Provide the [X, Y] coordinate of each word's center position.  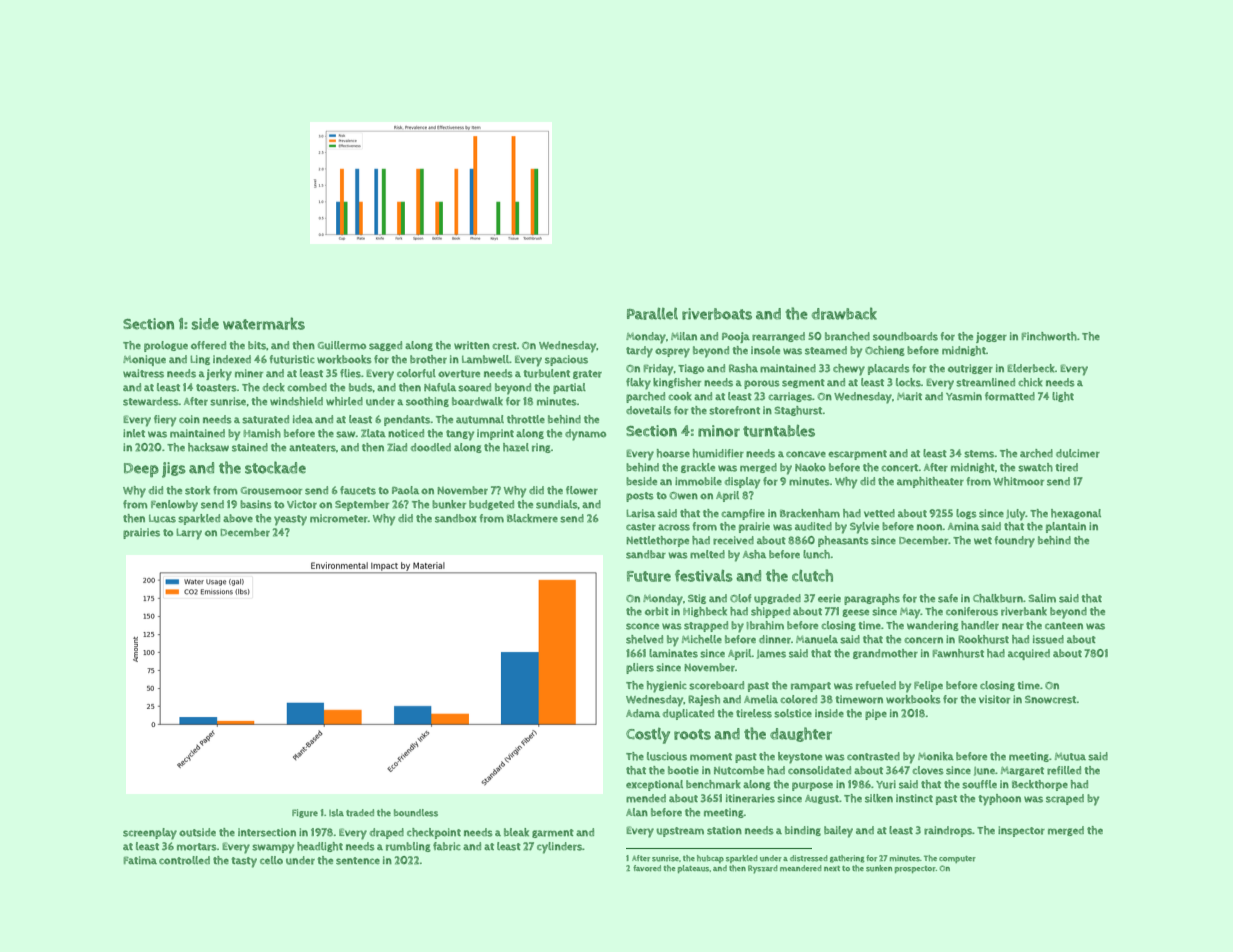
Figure [305, 813]
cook [680, 396]
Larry [189, 534]
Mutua [1070, 757]
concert [900, 468]
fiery [165, 421]
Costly [648, 736]
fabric [447, 846]
